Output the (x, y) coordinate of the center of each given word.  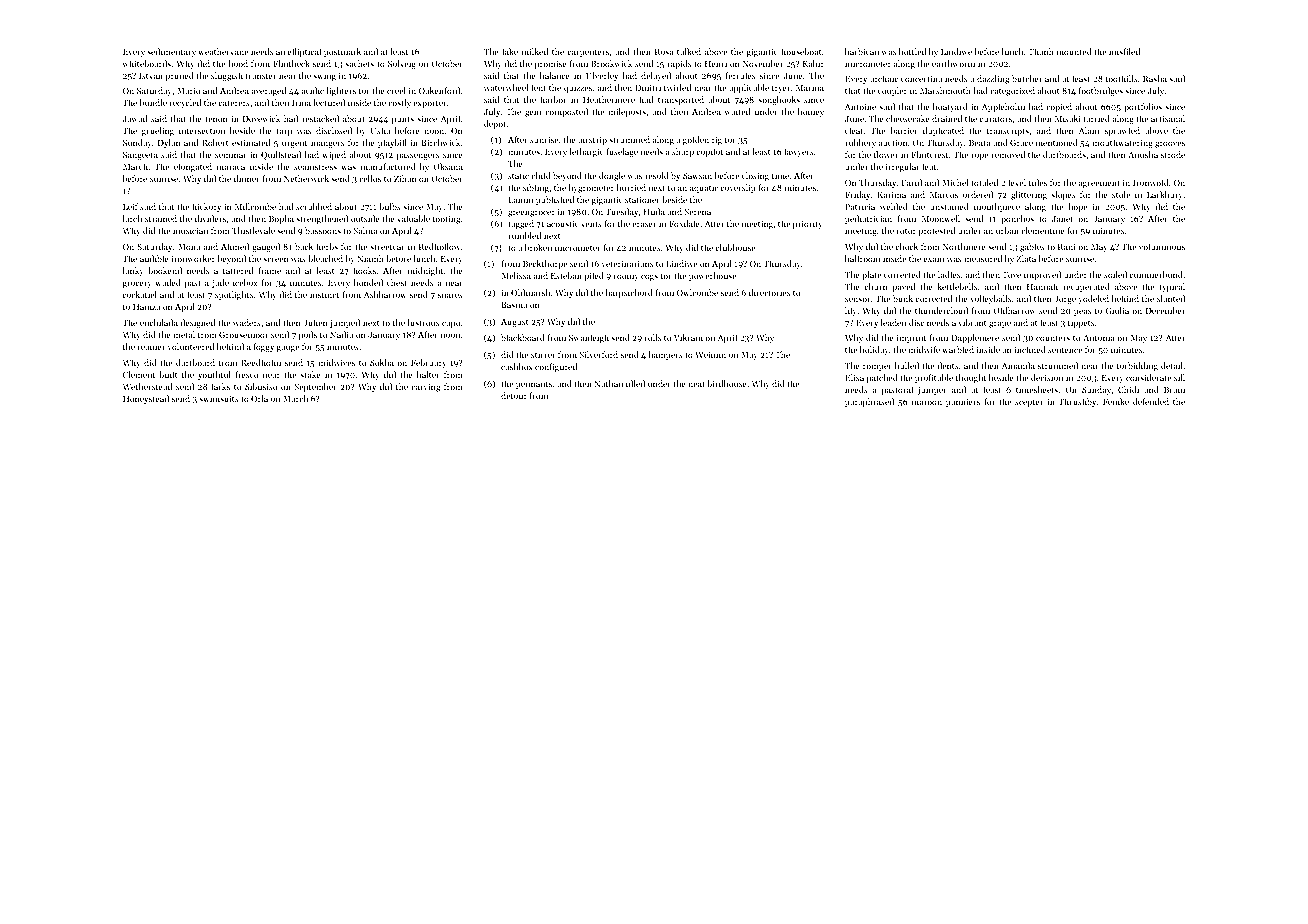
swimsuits (219, 399)
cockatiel (140, 294)
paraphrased (869, 402)
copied (1059, 107)
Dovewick (261, 118)
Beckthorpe (545, 264)
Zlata (1026, 258)
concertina (921, 79)
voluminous (1162, 246)
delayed (656, 76)
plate (871, 275)
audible (154, 258)
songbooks (779, 100)
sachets (359, 63)
